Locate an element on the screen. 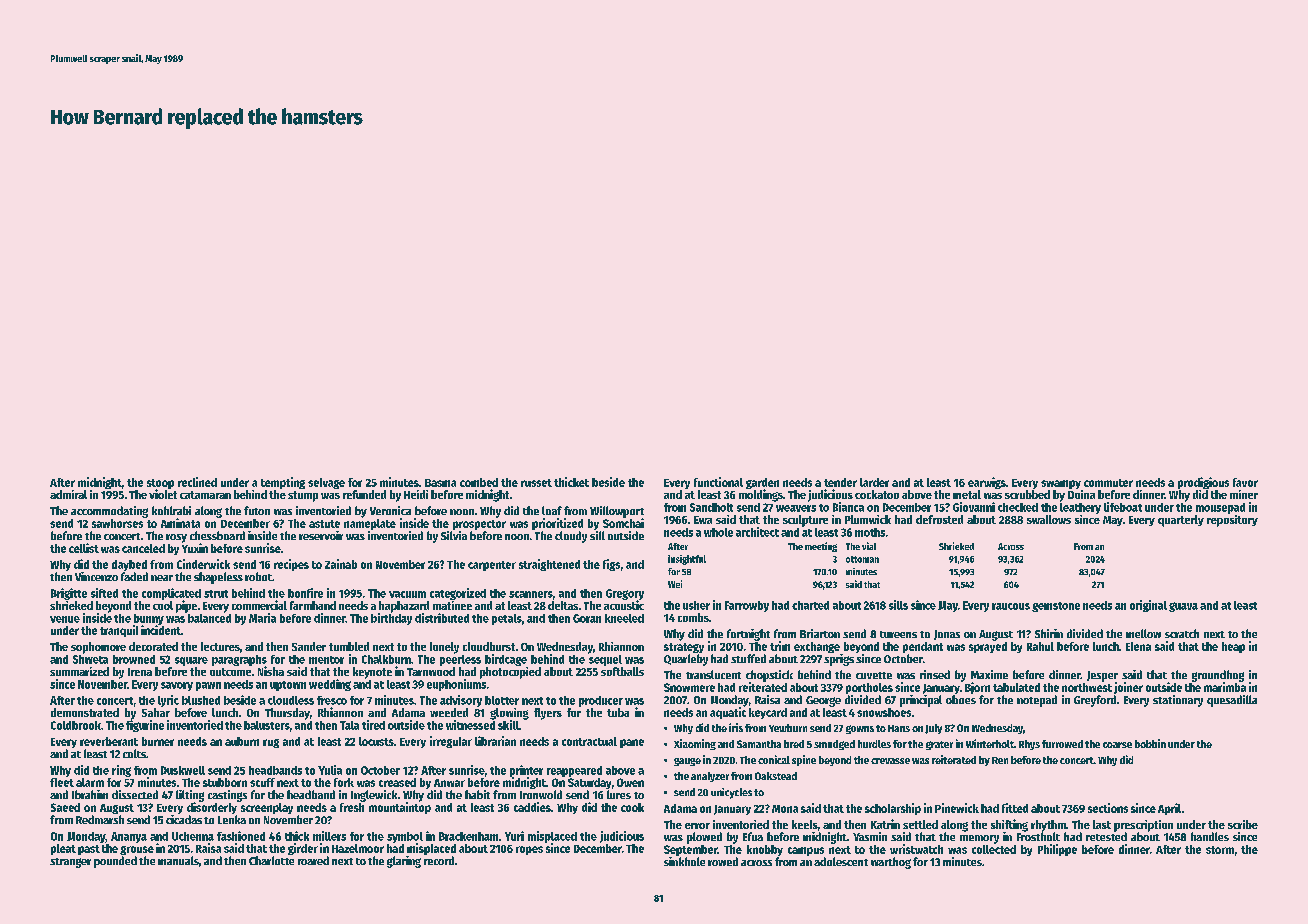 The height and width of the screenshot is (924, 1308). stranger is located at coordinates (70, 863).
